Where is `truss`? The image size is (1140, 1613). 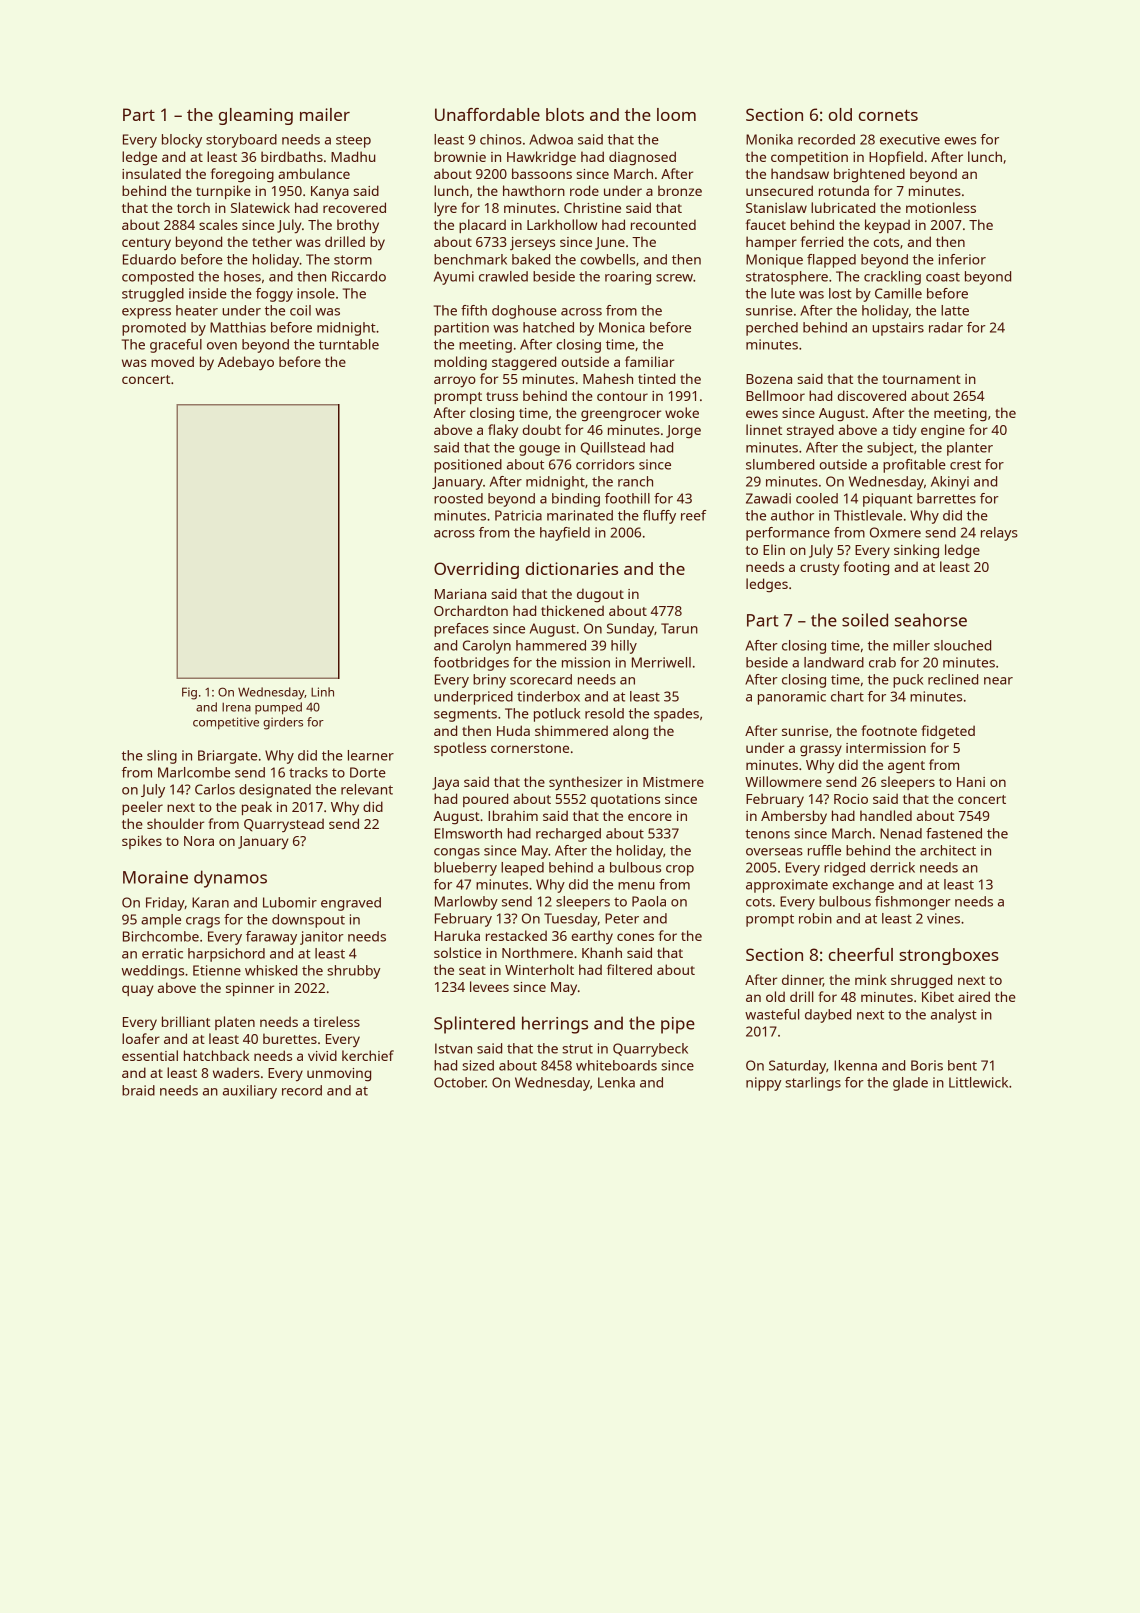 truss is located at coordinates (502, 396).
